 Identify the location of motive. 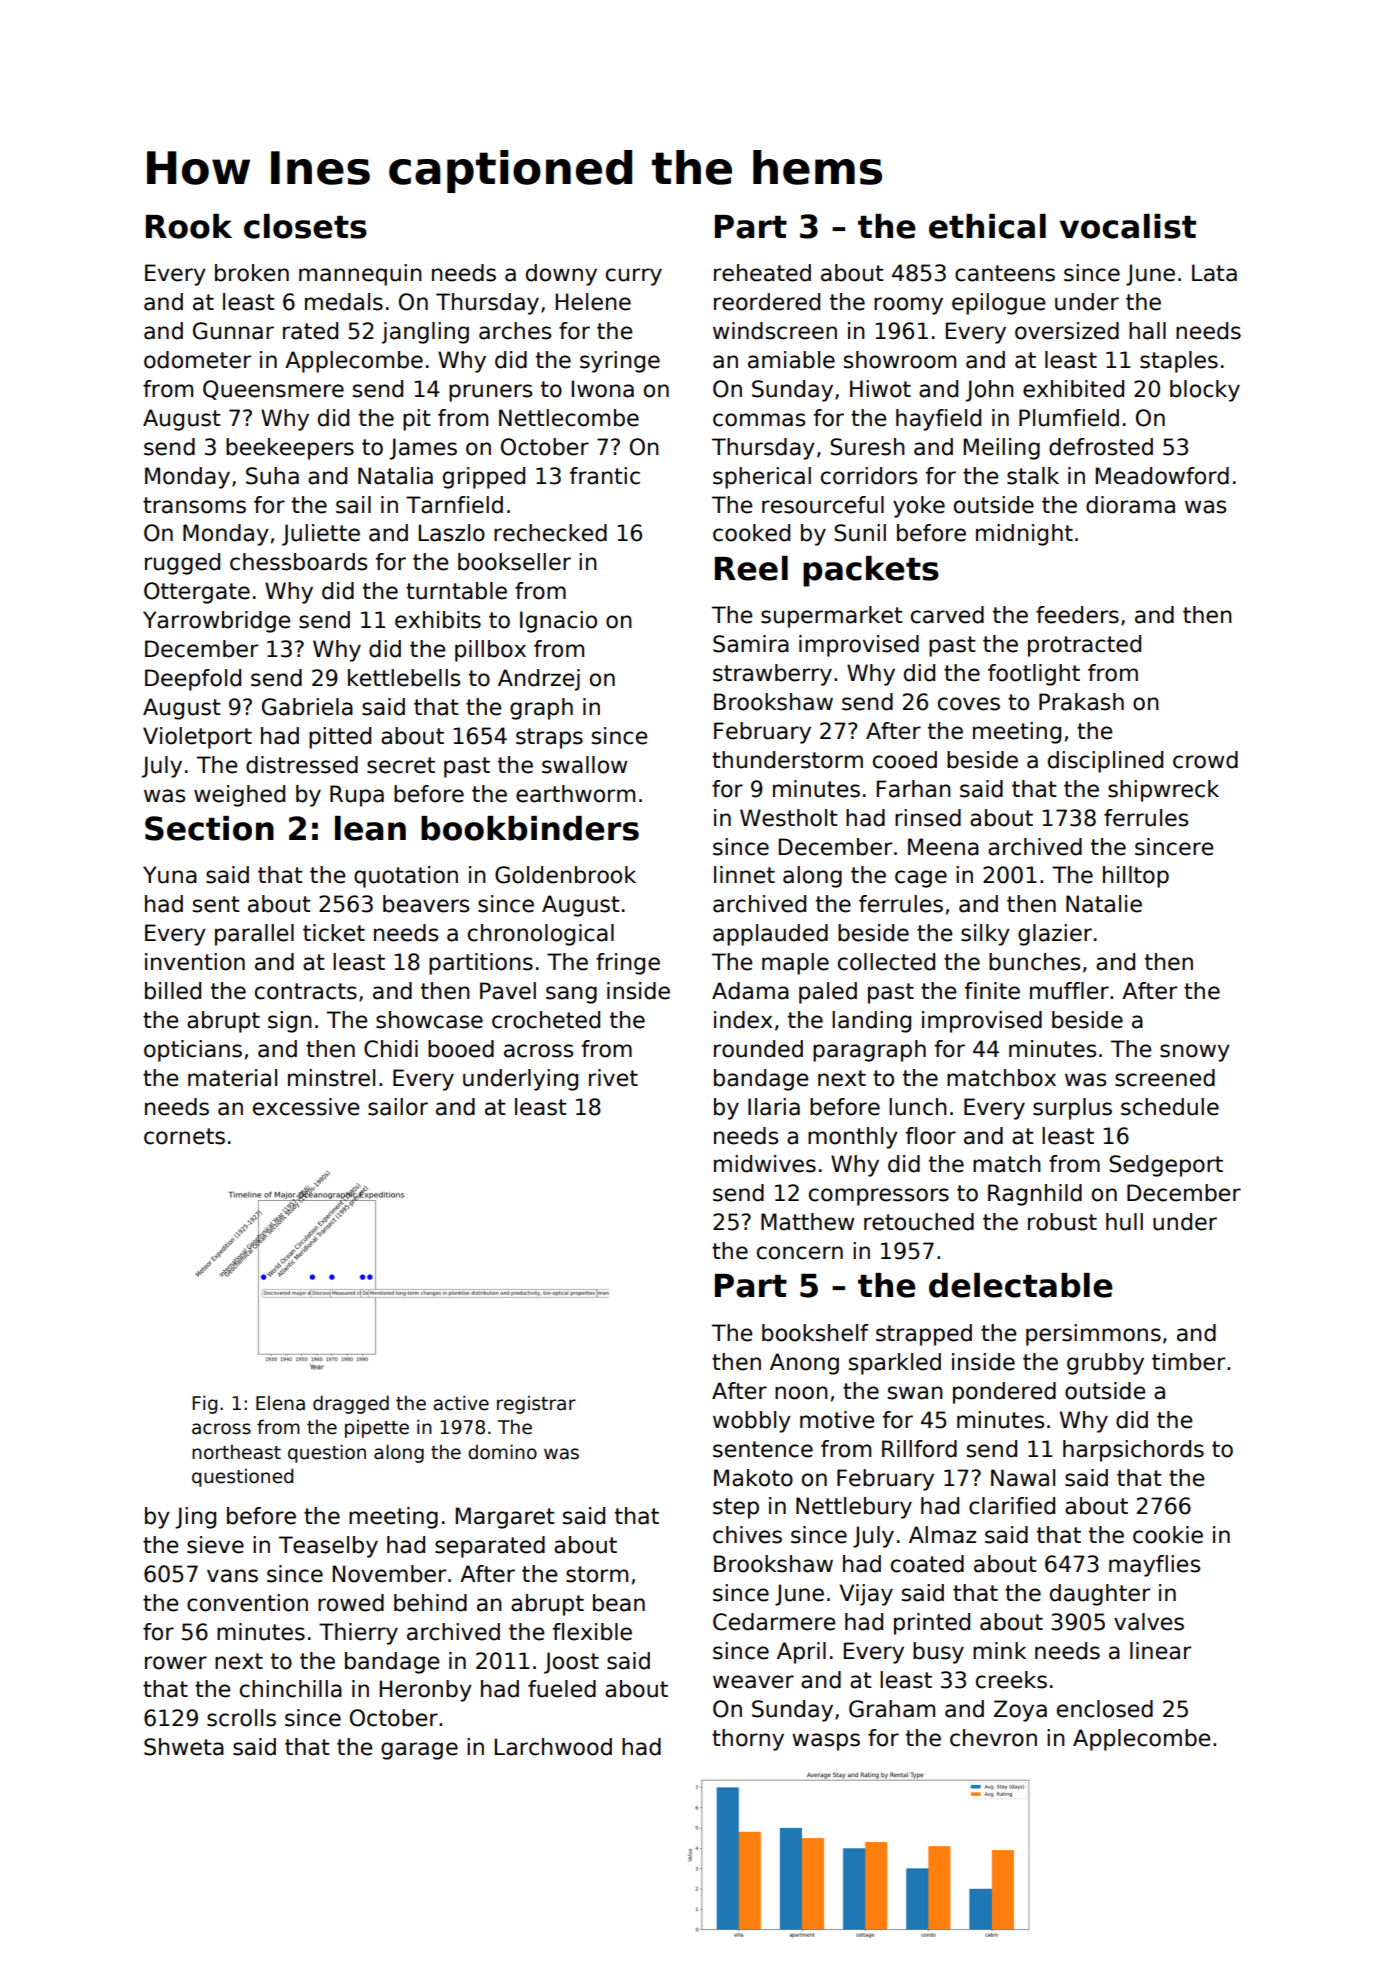
(837, 1420).
